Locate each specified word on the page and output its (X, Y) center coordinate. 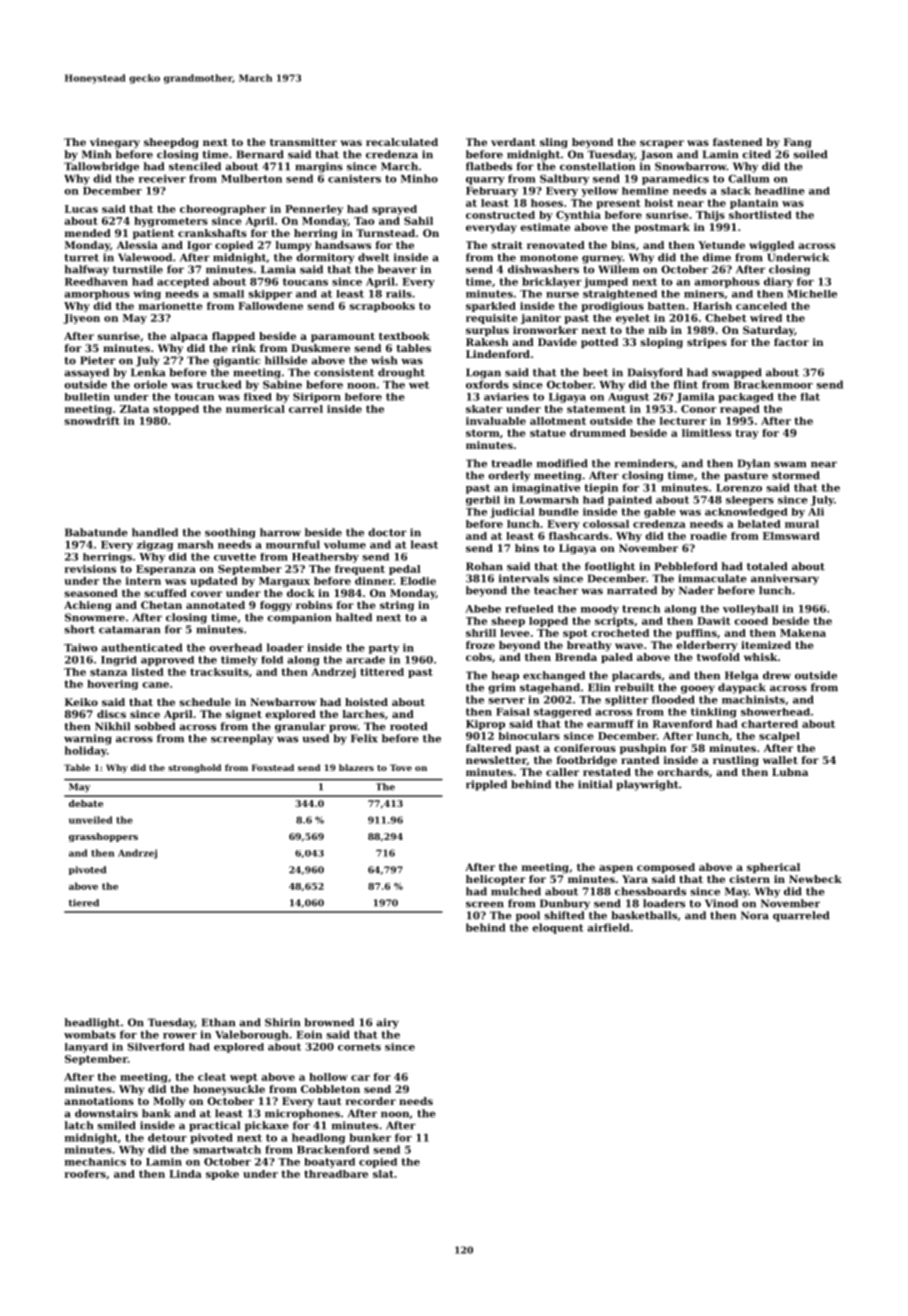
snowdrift (92, 421)
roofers (85, 1174)
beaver (397, 269)
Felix (364, 738)
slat (383, 1174)
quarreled (801, 916)
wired (766, 318)
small (228, 294)
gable (660, 513)
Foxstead (273, 767)
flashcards (579, 536)
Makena (803, 633)
